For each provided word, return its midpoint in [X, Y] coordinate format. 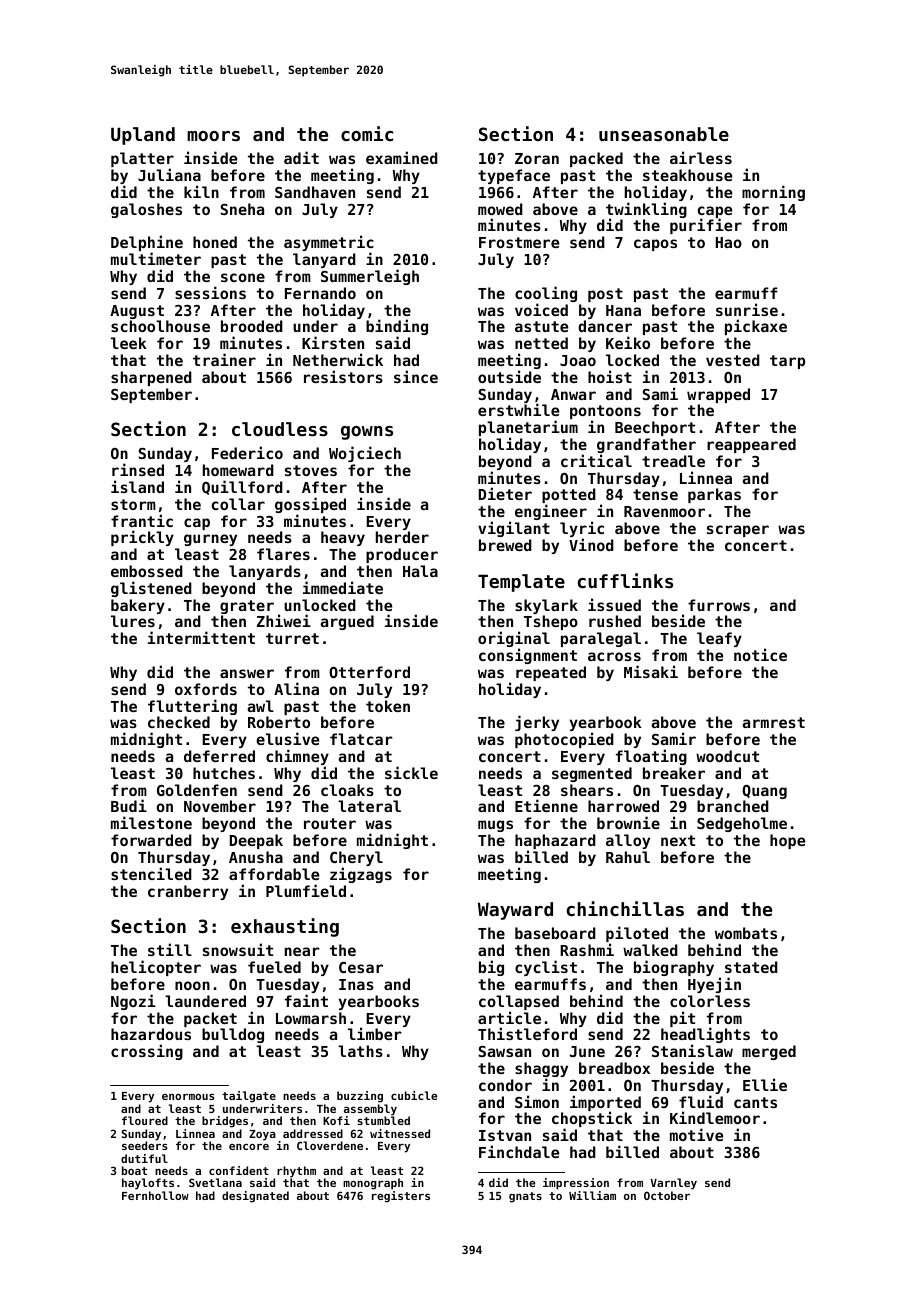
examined [402, 157]
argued [347, 622]
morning [773, 193]
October [667, 1195]
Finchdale [519, 1151]
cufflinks [625, 580]
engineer [551, 512]
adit [301, 157]
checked [179, 722]
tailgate [249, 1097]
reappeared [751, 445]
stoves [311, 470]
